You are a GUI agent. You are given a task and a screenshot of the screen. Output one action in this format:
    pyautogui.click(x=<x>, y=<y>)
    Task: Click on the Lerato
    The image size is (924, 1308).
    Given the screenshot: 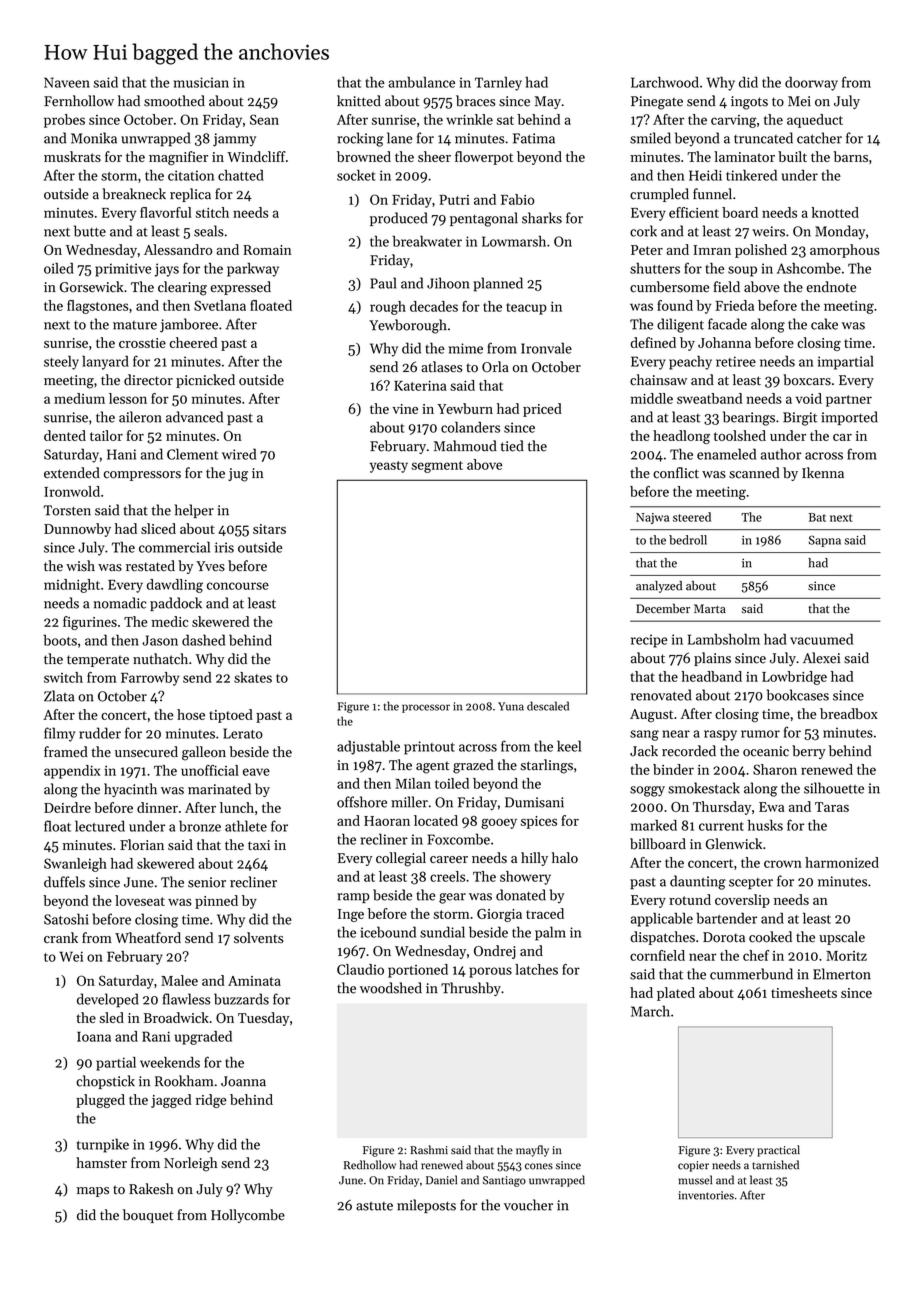 What is the action you would take?
    pyautogui.click(x=243, y=733)
